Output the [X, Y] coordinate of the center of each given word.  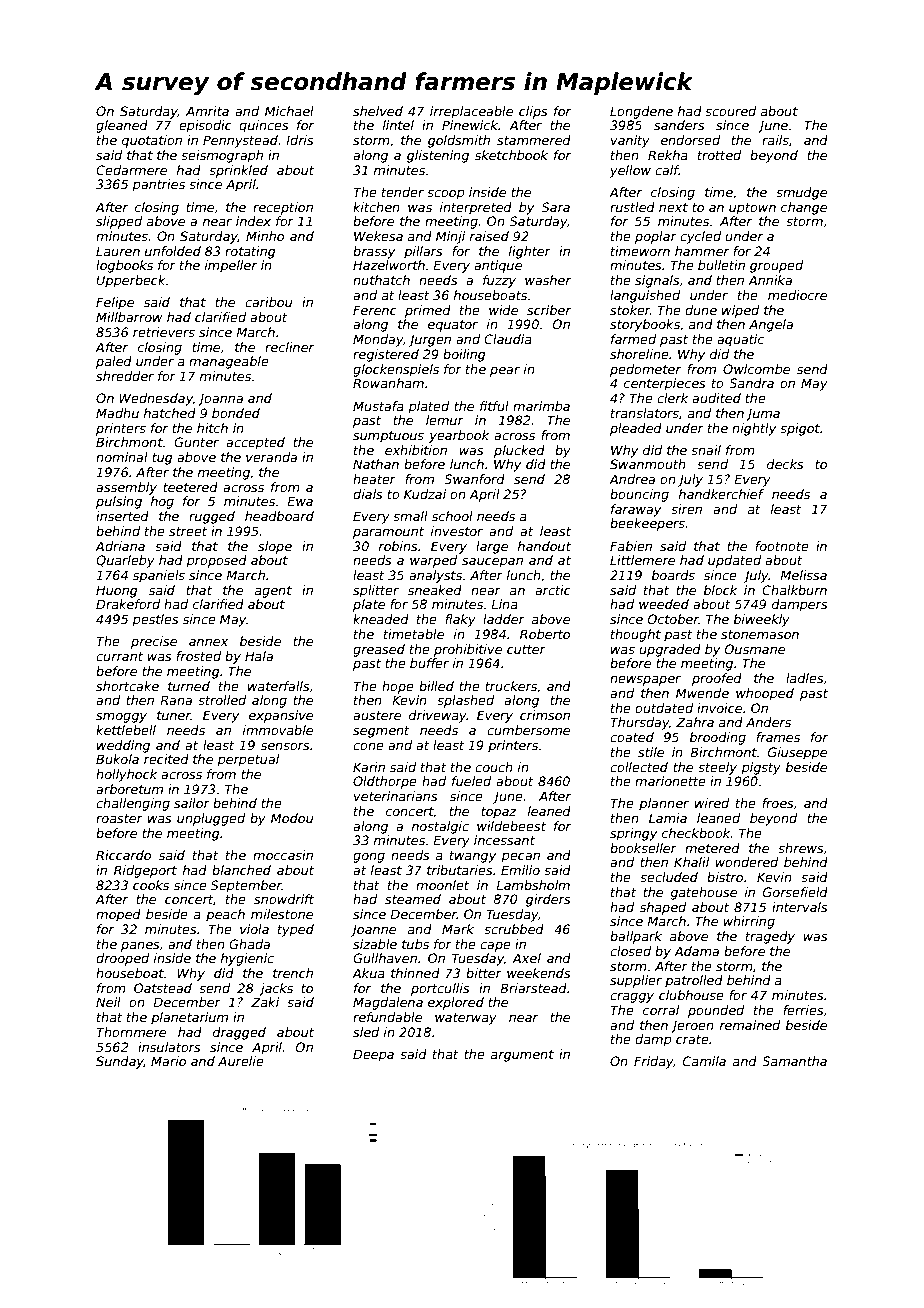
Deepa [373, 1055]
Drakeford [128, 604]
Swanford [474, 479]
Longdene [641, 112]
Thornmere [131, 1032]
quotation [152, 141]
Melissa [803, 575]
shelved [378, 111]
